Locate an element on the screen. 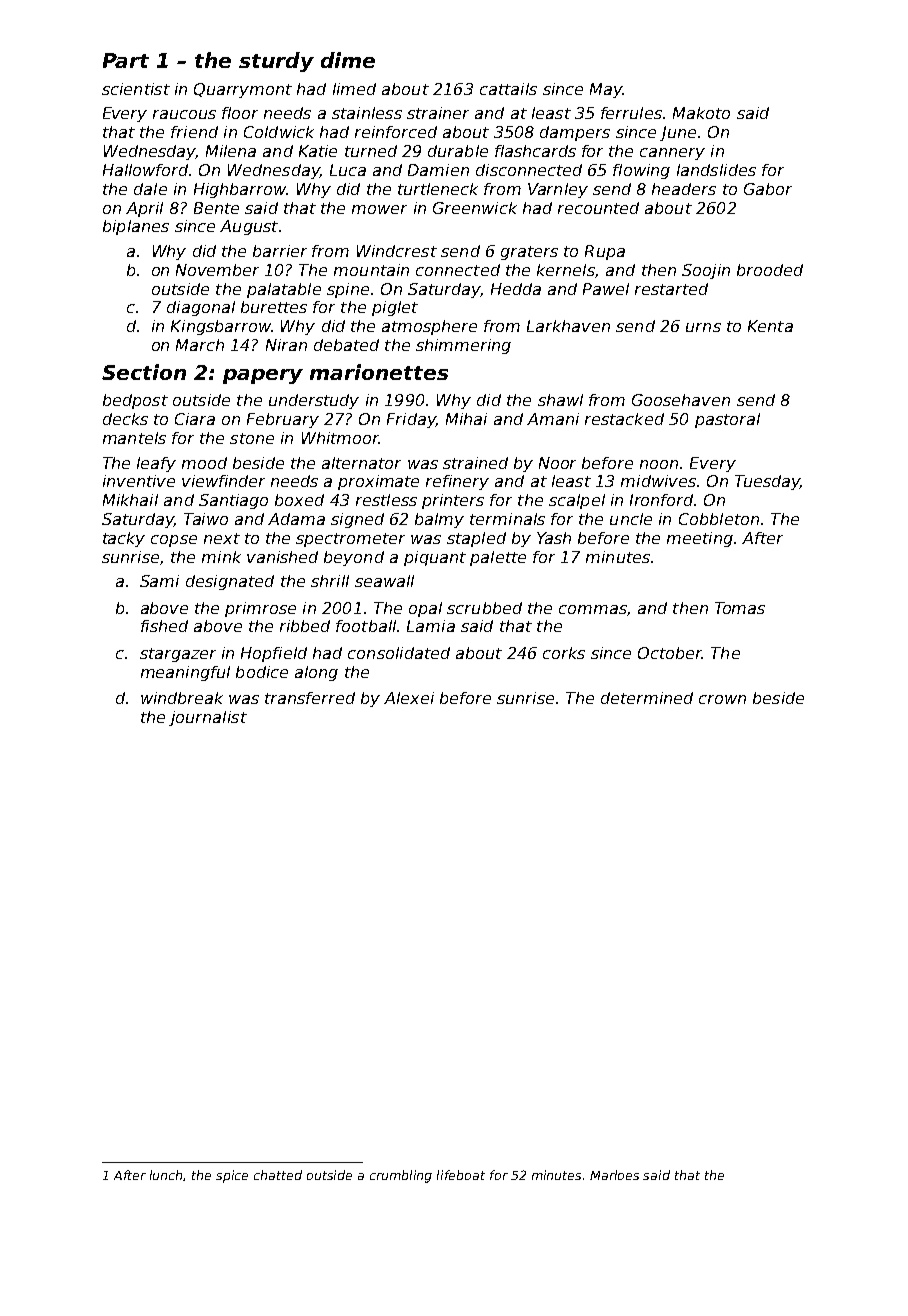 The height and width of the screenshot is (1316, 908). Coldwick is located at coordinates (279, 132).
